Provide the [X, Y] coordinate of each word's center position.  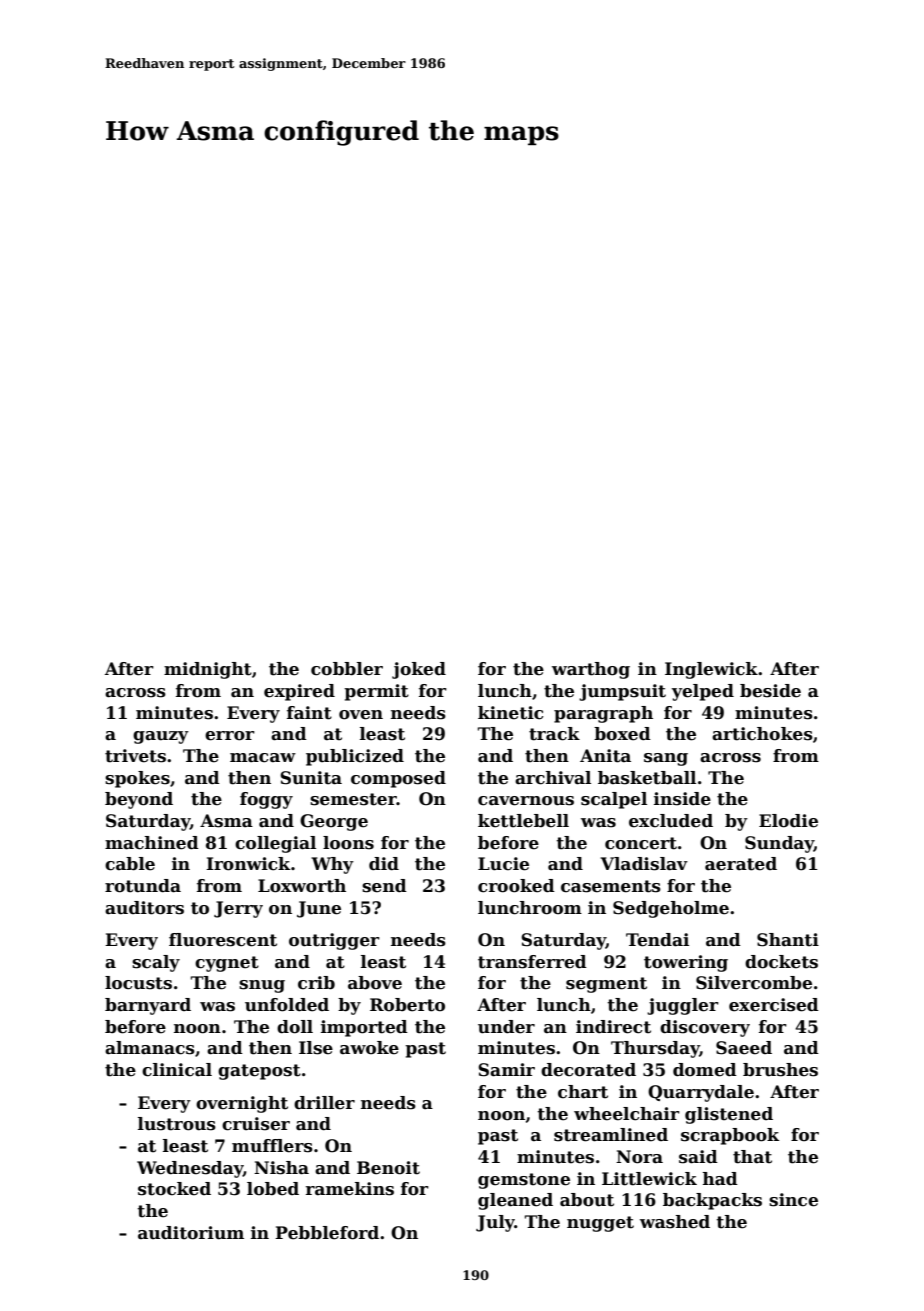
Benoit [388, 1168]
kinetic [510, 713]
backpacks [712, 1201]
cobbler [347, 669]
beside [770, 691]
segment [606, 985]
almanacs [150, 1048]
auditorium [191, 1233]
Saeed [744, 1048]
